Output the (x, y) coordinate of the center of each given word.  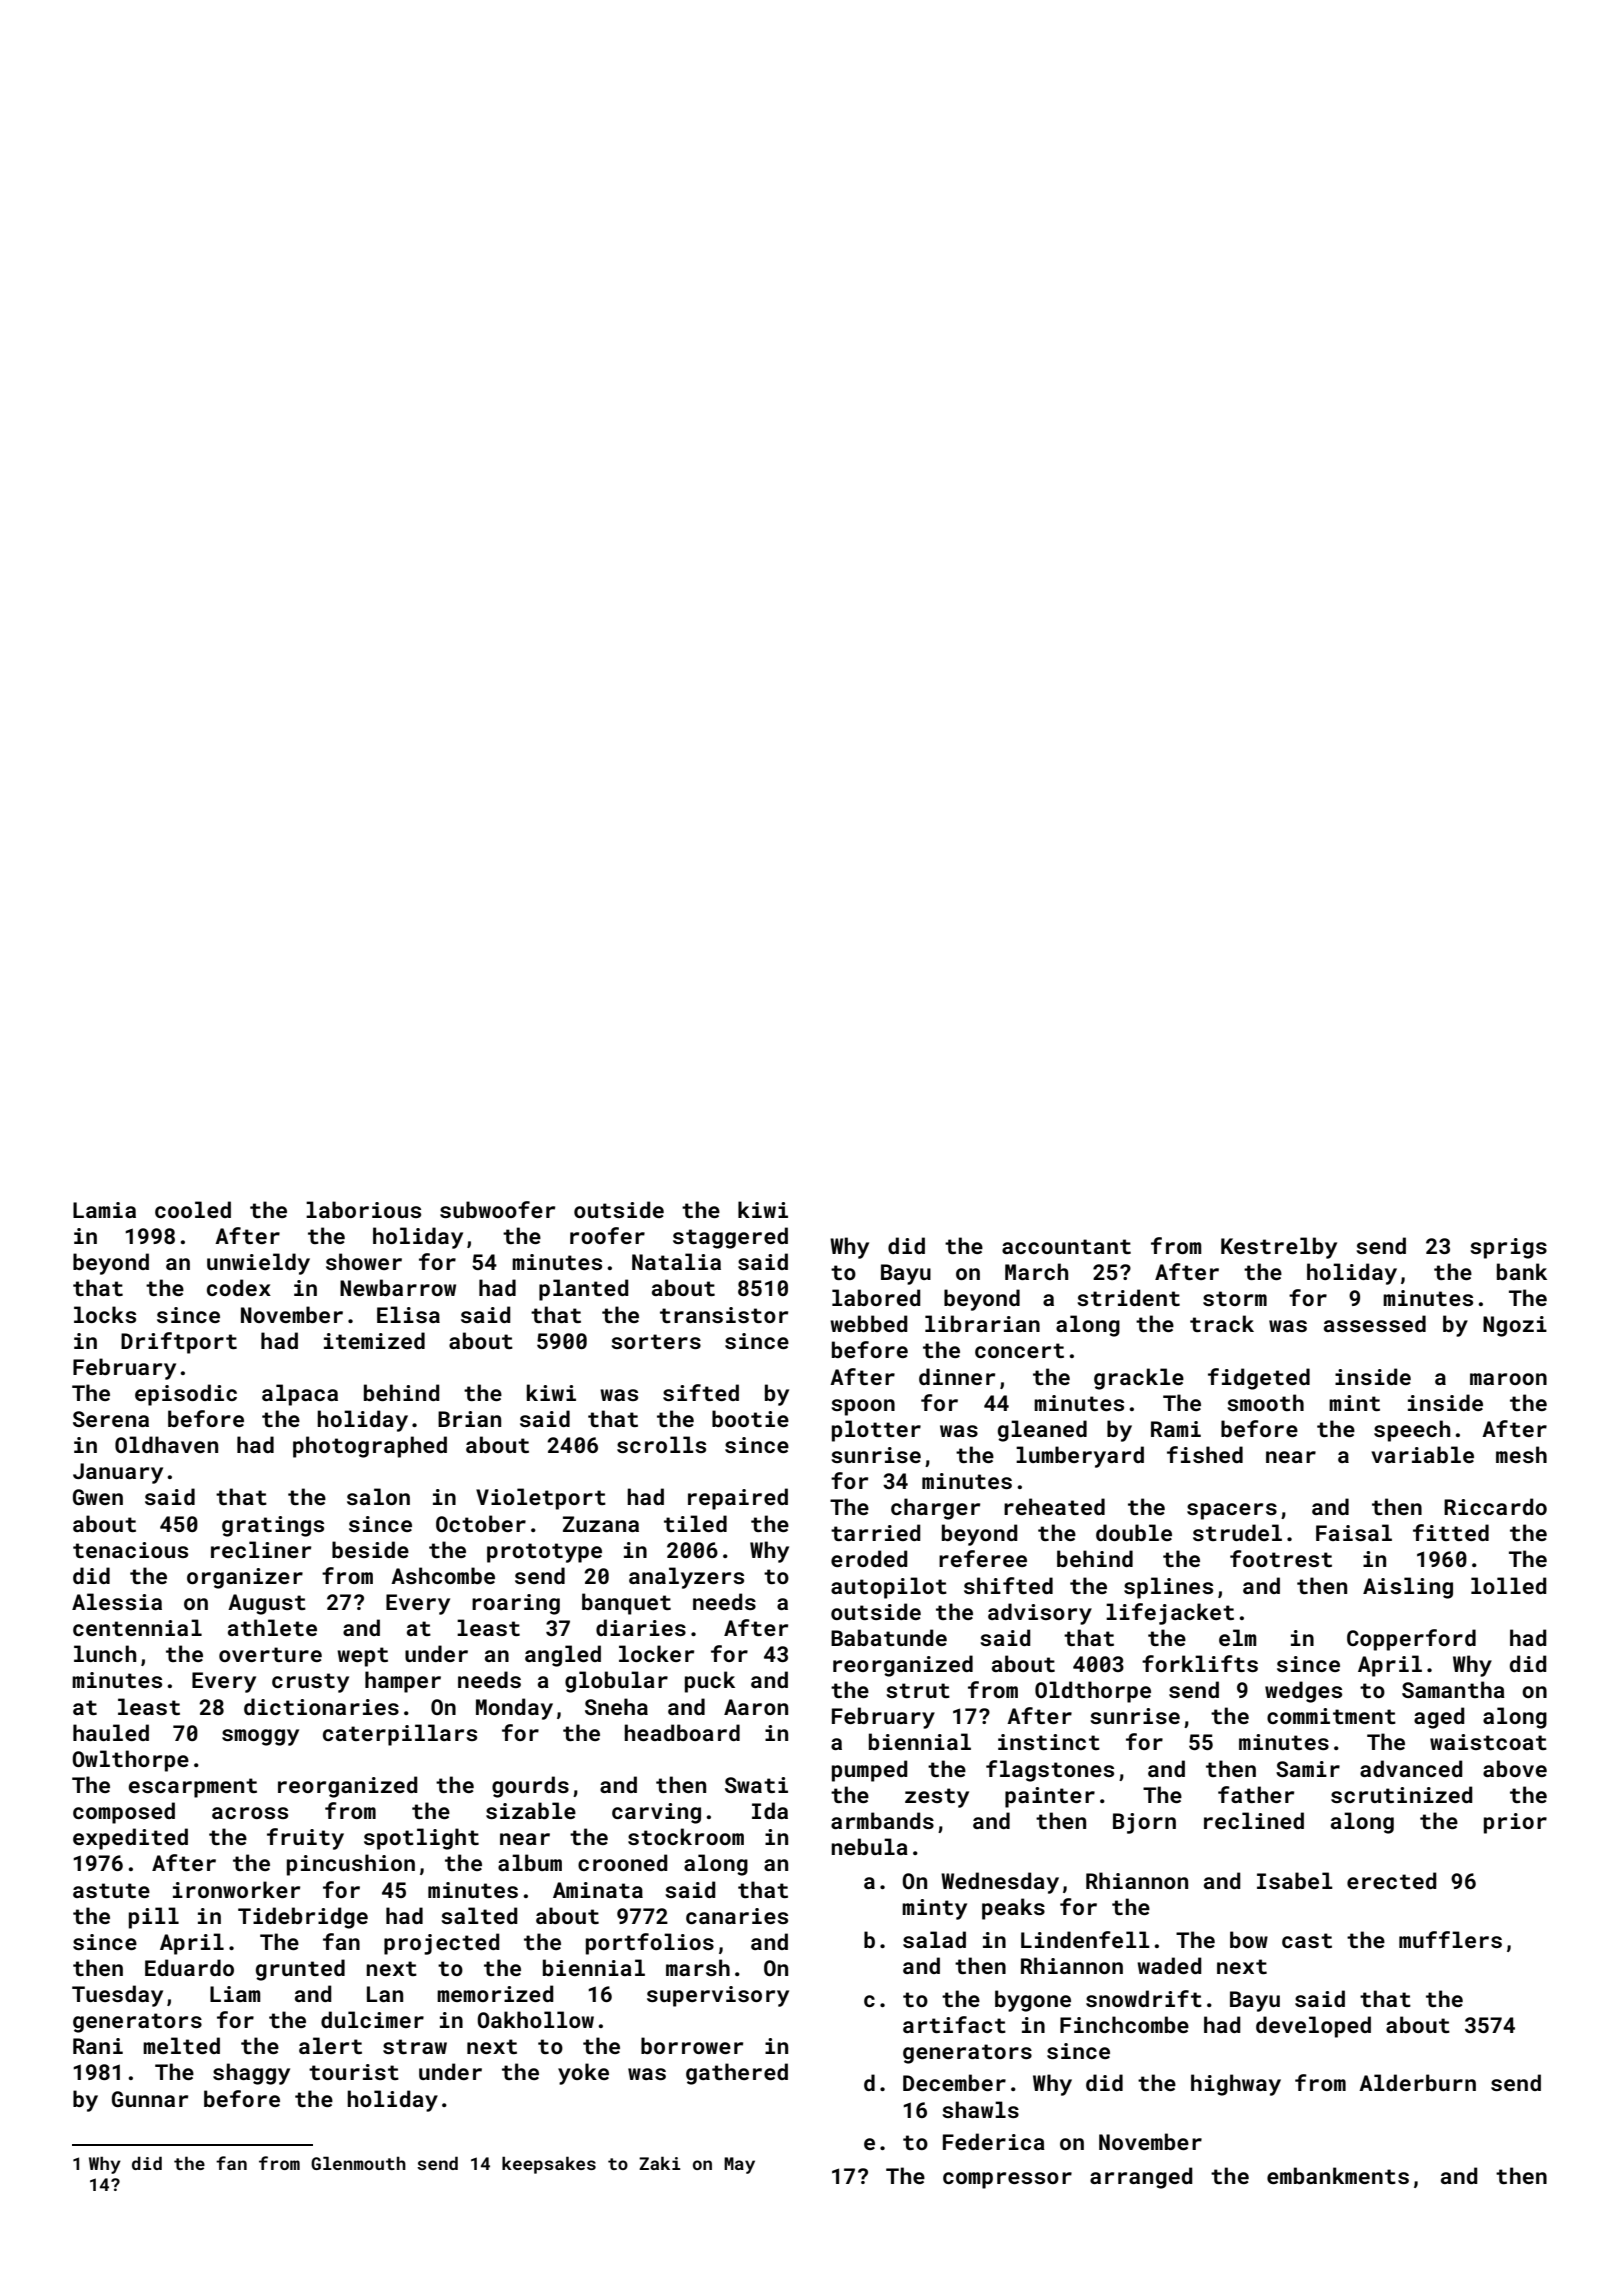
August (267, 1604)
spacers (1232, 1511)
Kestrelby (1279, 1248)
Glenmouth (358, 2163)
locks (105, 1314)
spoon (863, 1407)
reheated (1054, 1506)
